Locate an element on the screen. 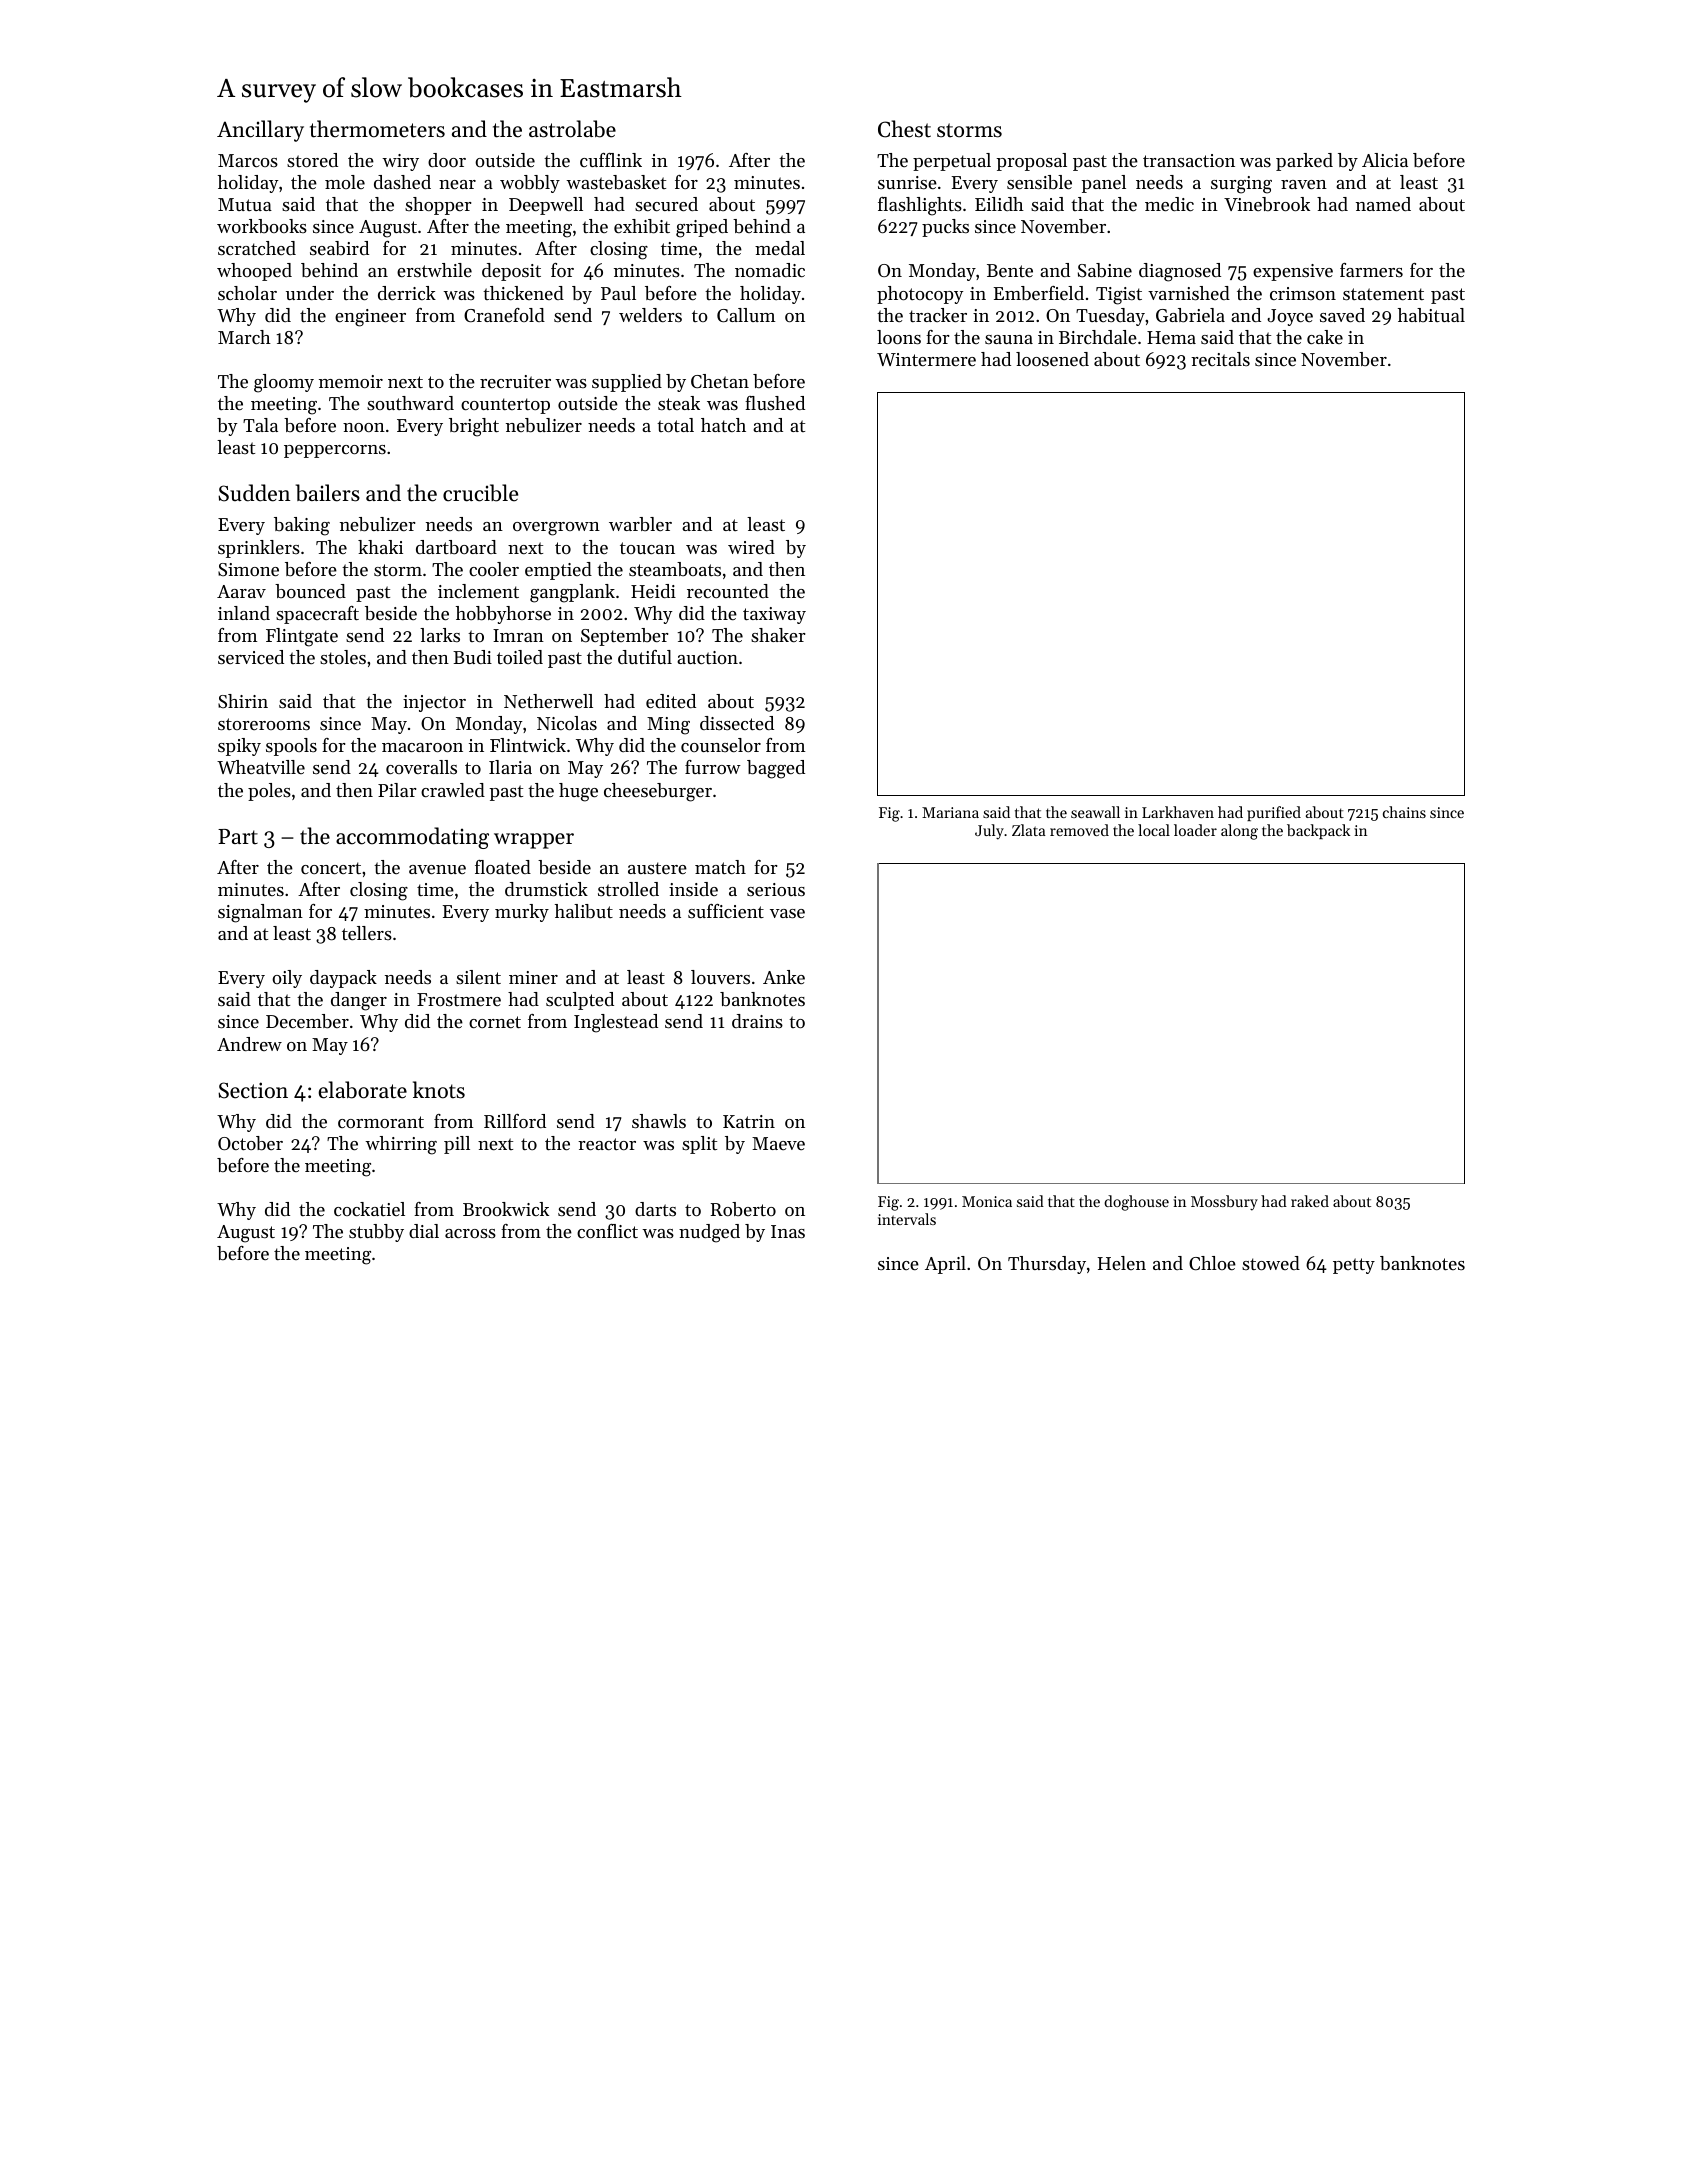 Image resolution: width=1683 pixels, height=2178 pixels. chains is located at coordinates (1404, 812).
